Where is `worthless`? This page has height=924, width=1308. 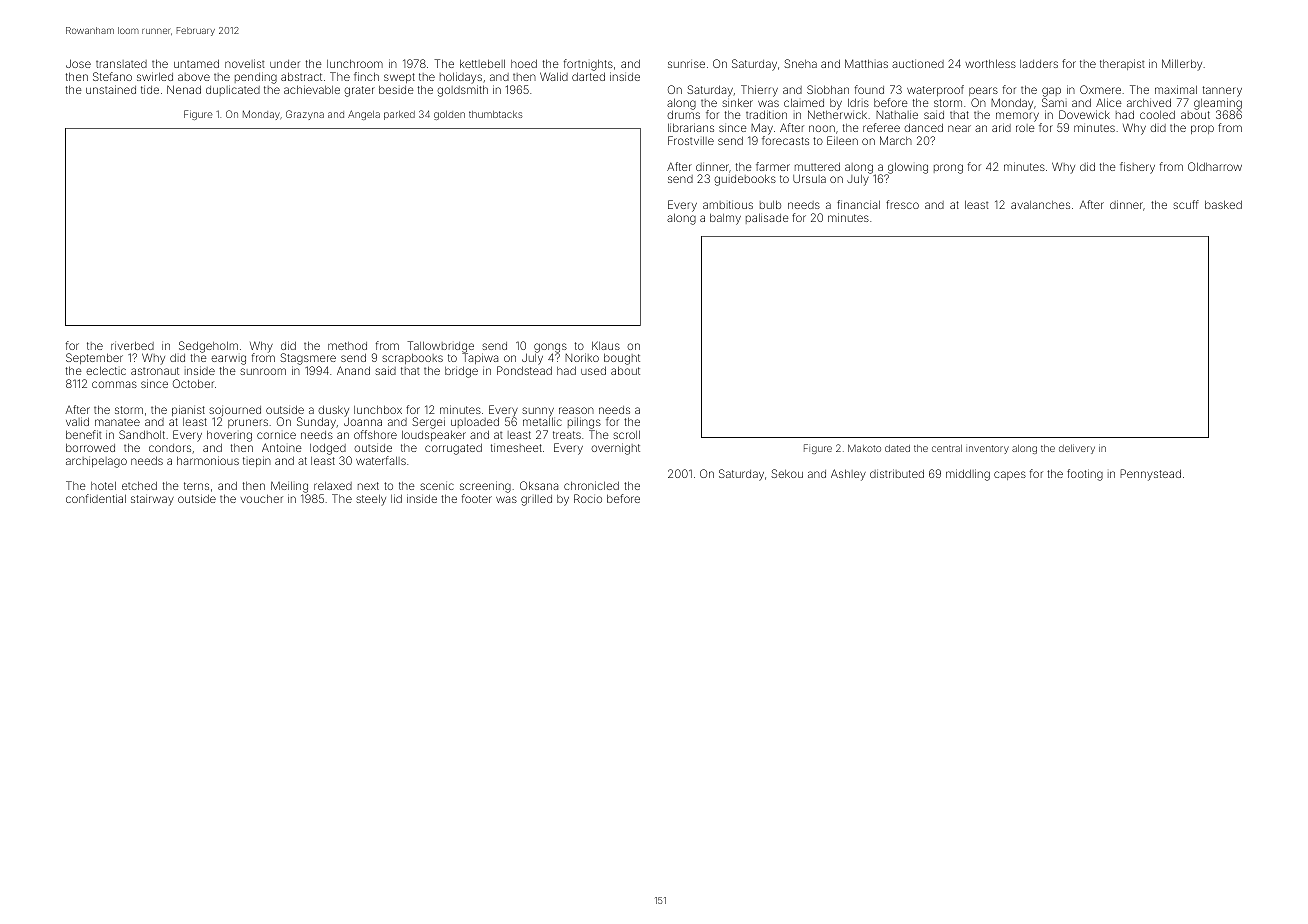 worthless is located at coordinates (990, 64).
